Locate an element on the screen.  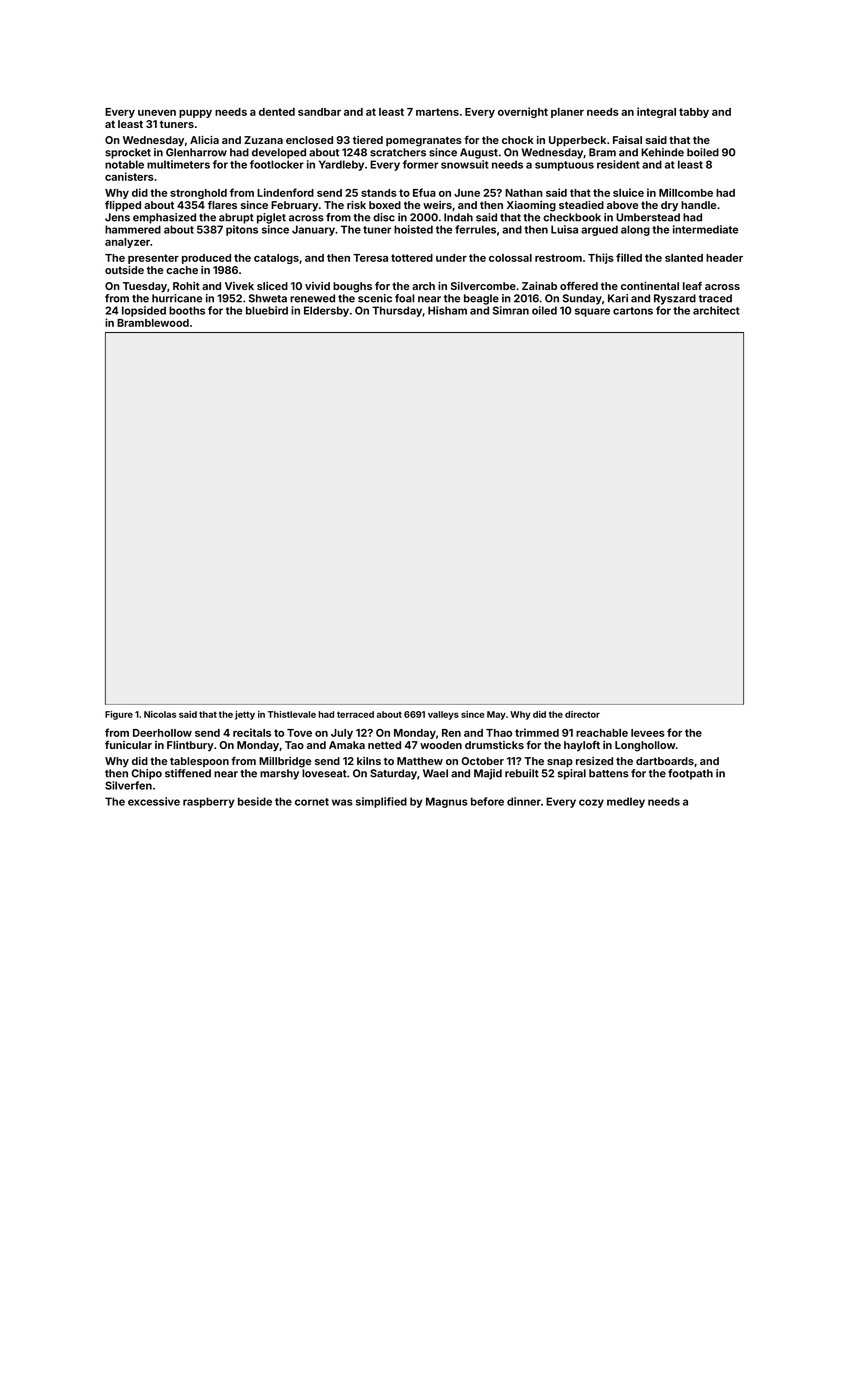
cartons is located at coordinates (633, 311).
